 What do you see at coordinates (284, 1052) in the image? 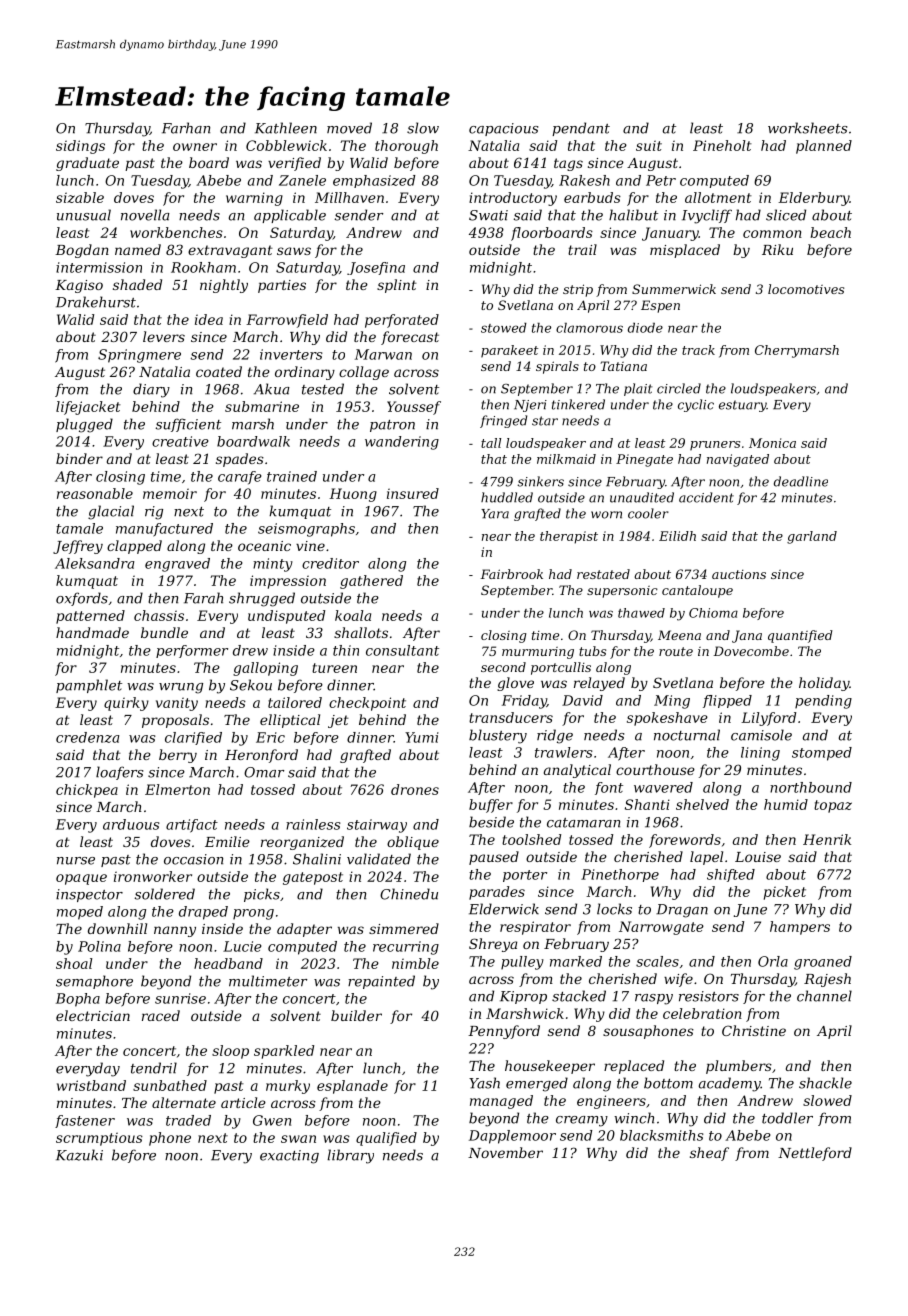
I see `sparkled` at bounding box center [284, 1052].
